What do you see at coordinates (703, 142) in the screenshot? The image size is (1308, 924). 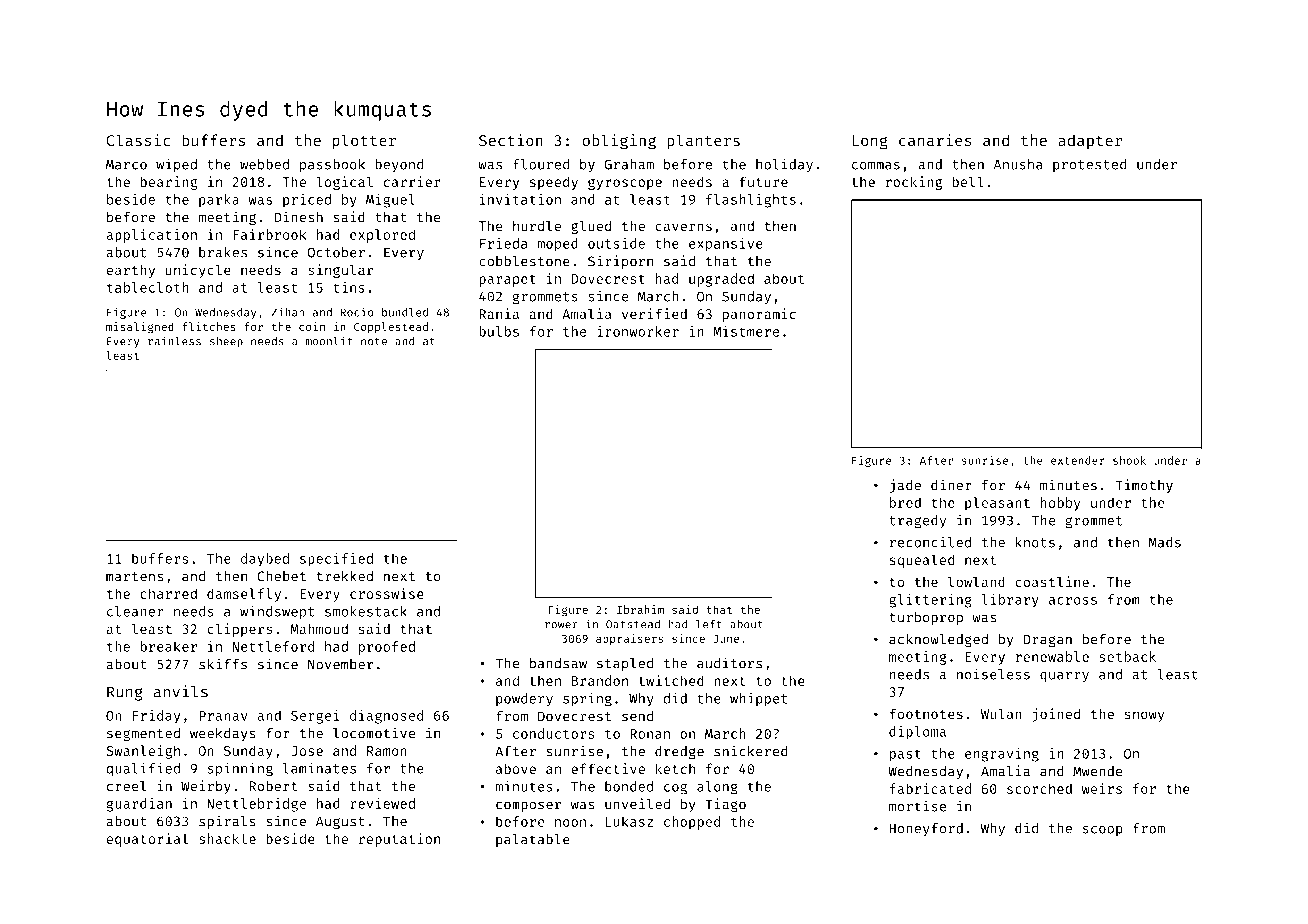 I see `planters` at bounding box center [703, 142].
